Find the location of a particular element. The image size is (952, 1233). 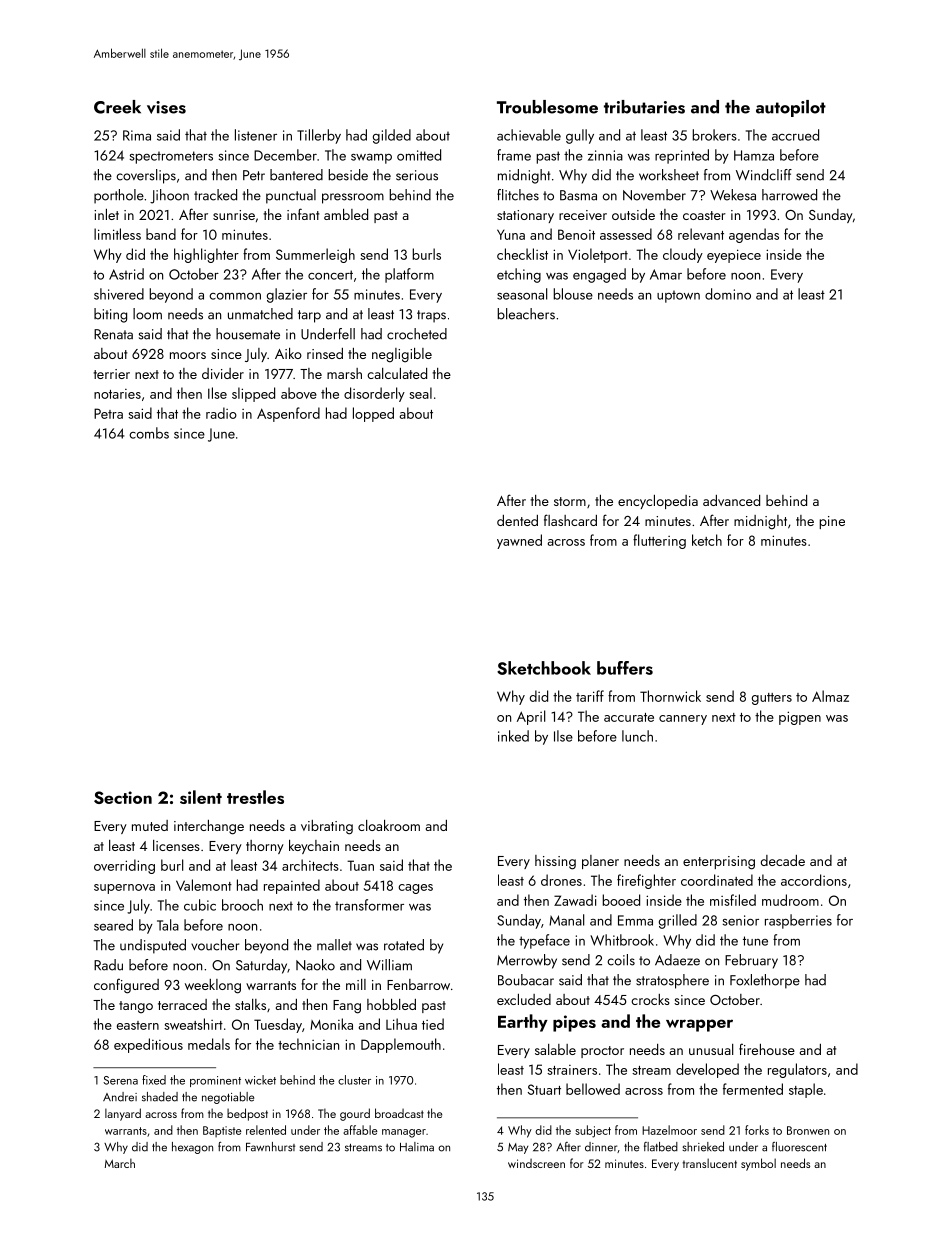

flitches is located at coordinates (518, 195).
